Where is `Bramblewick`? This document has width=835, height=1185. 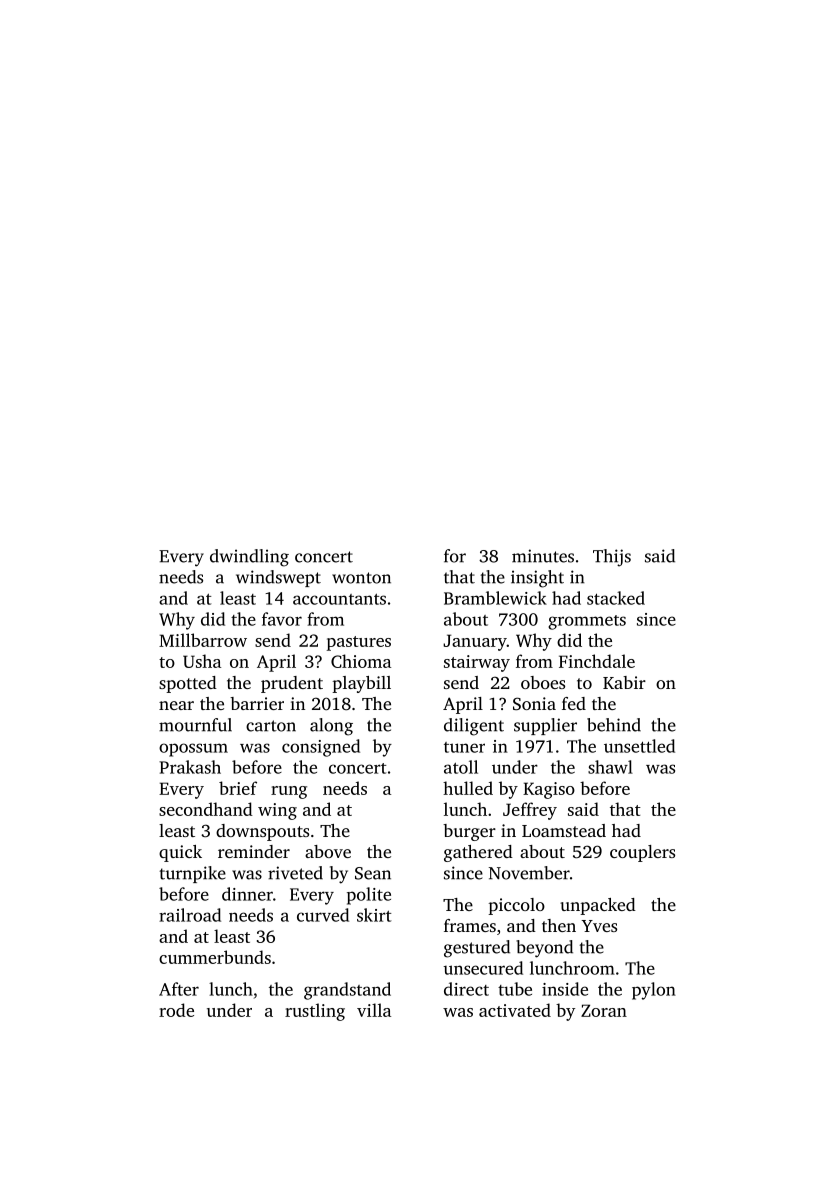
Bramblewick is located at coordinates (495, 598).
